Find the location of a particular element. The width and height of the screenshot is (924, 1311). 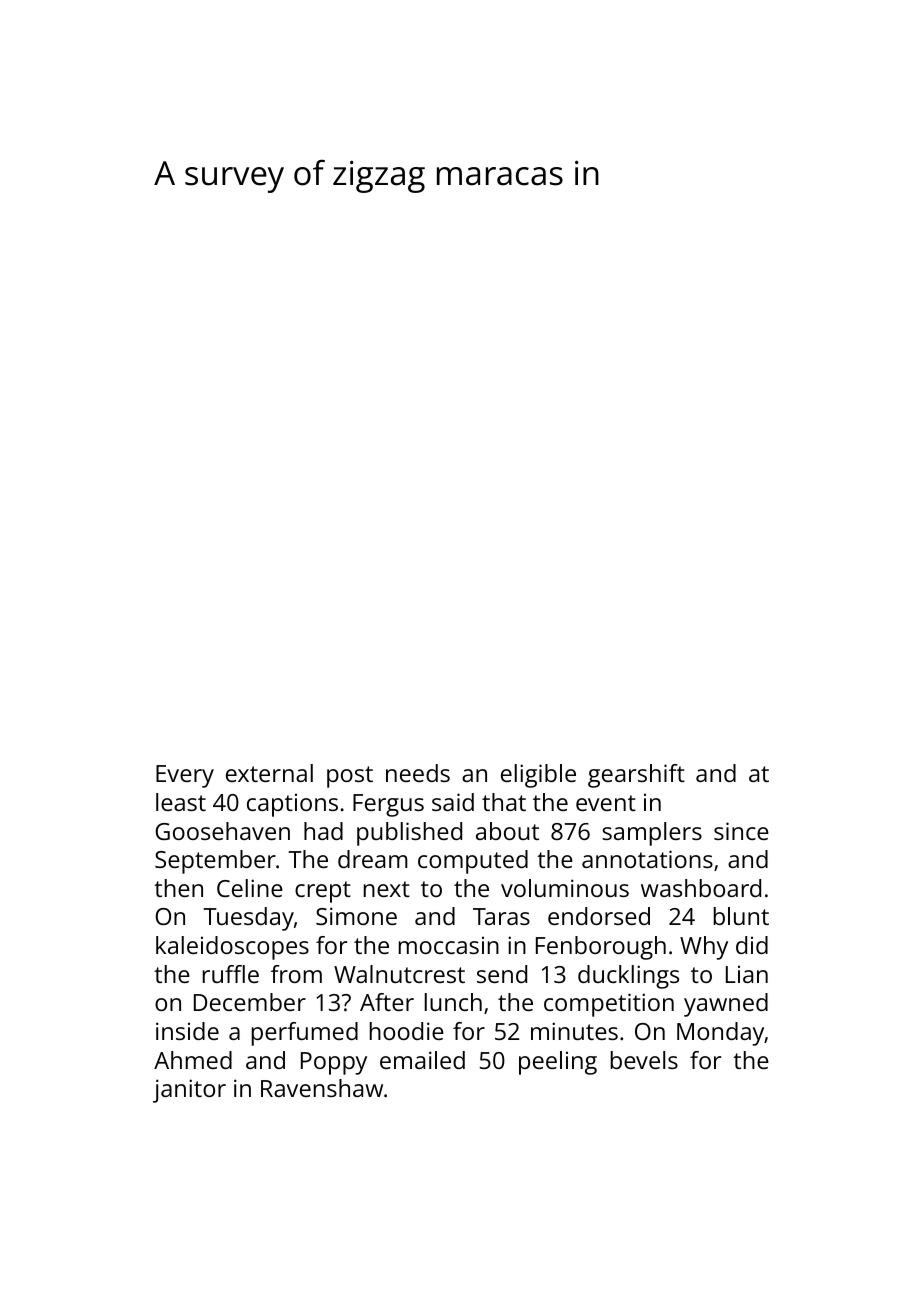

external is located at coordinates (269, 773).
